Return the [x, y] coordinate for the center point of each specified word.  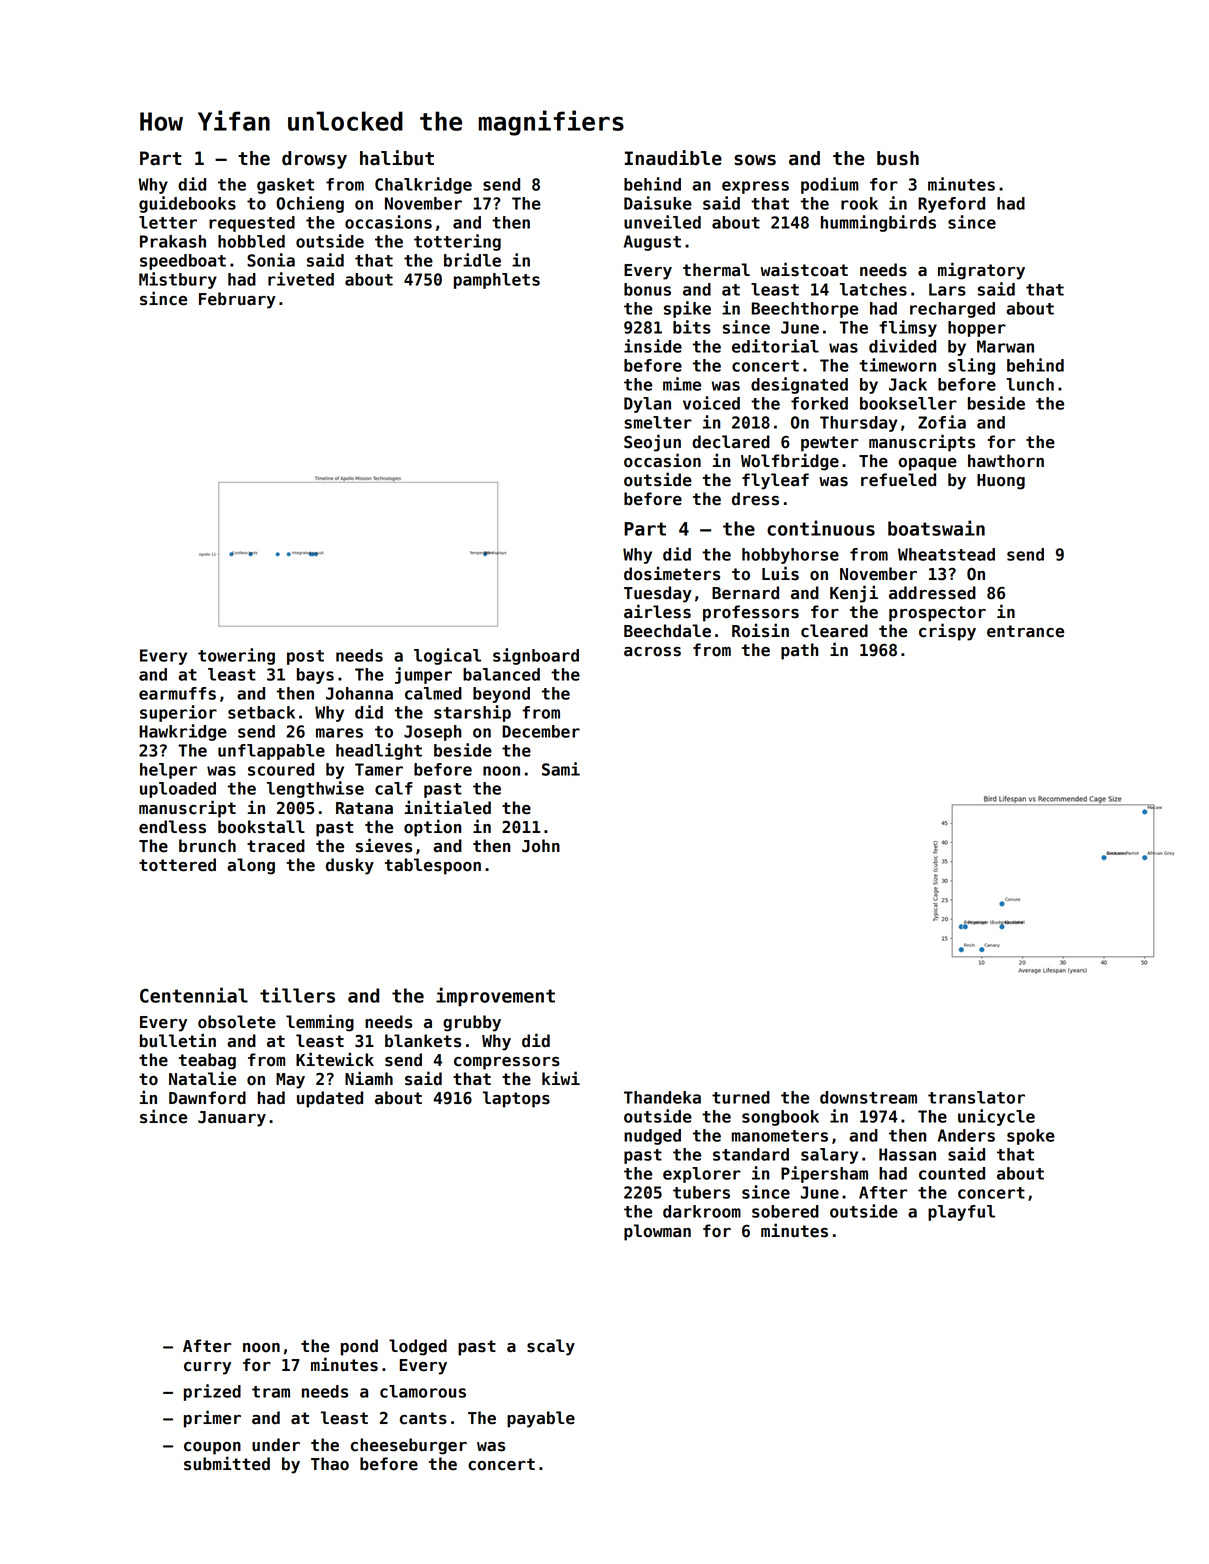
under [276, 1445]
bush [898, 158]
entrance [1025, 631]
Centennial [194, 995]
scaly [551, 1347]
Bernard [745, 593]
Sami [561, 769]
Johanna [359, 693]
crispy [947, 632]
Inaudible [673, 158]
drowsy [314, 160]
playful [961, 1213]
